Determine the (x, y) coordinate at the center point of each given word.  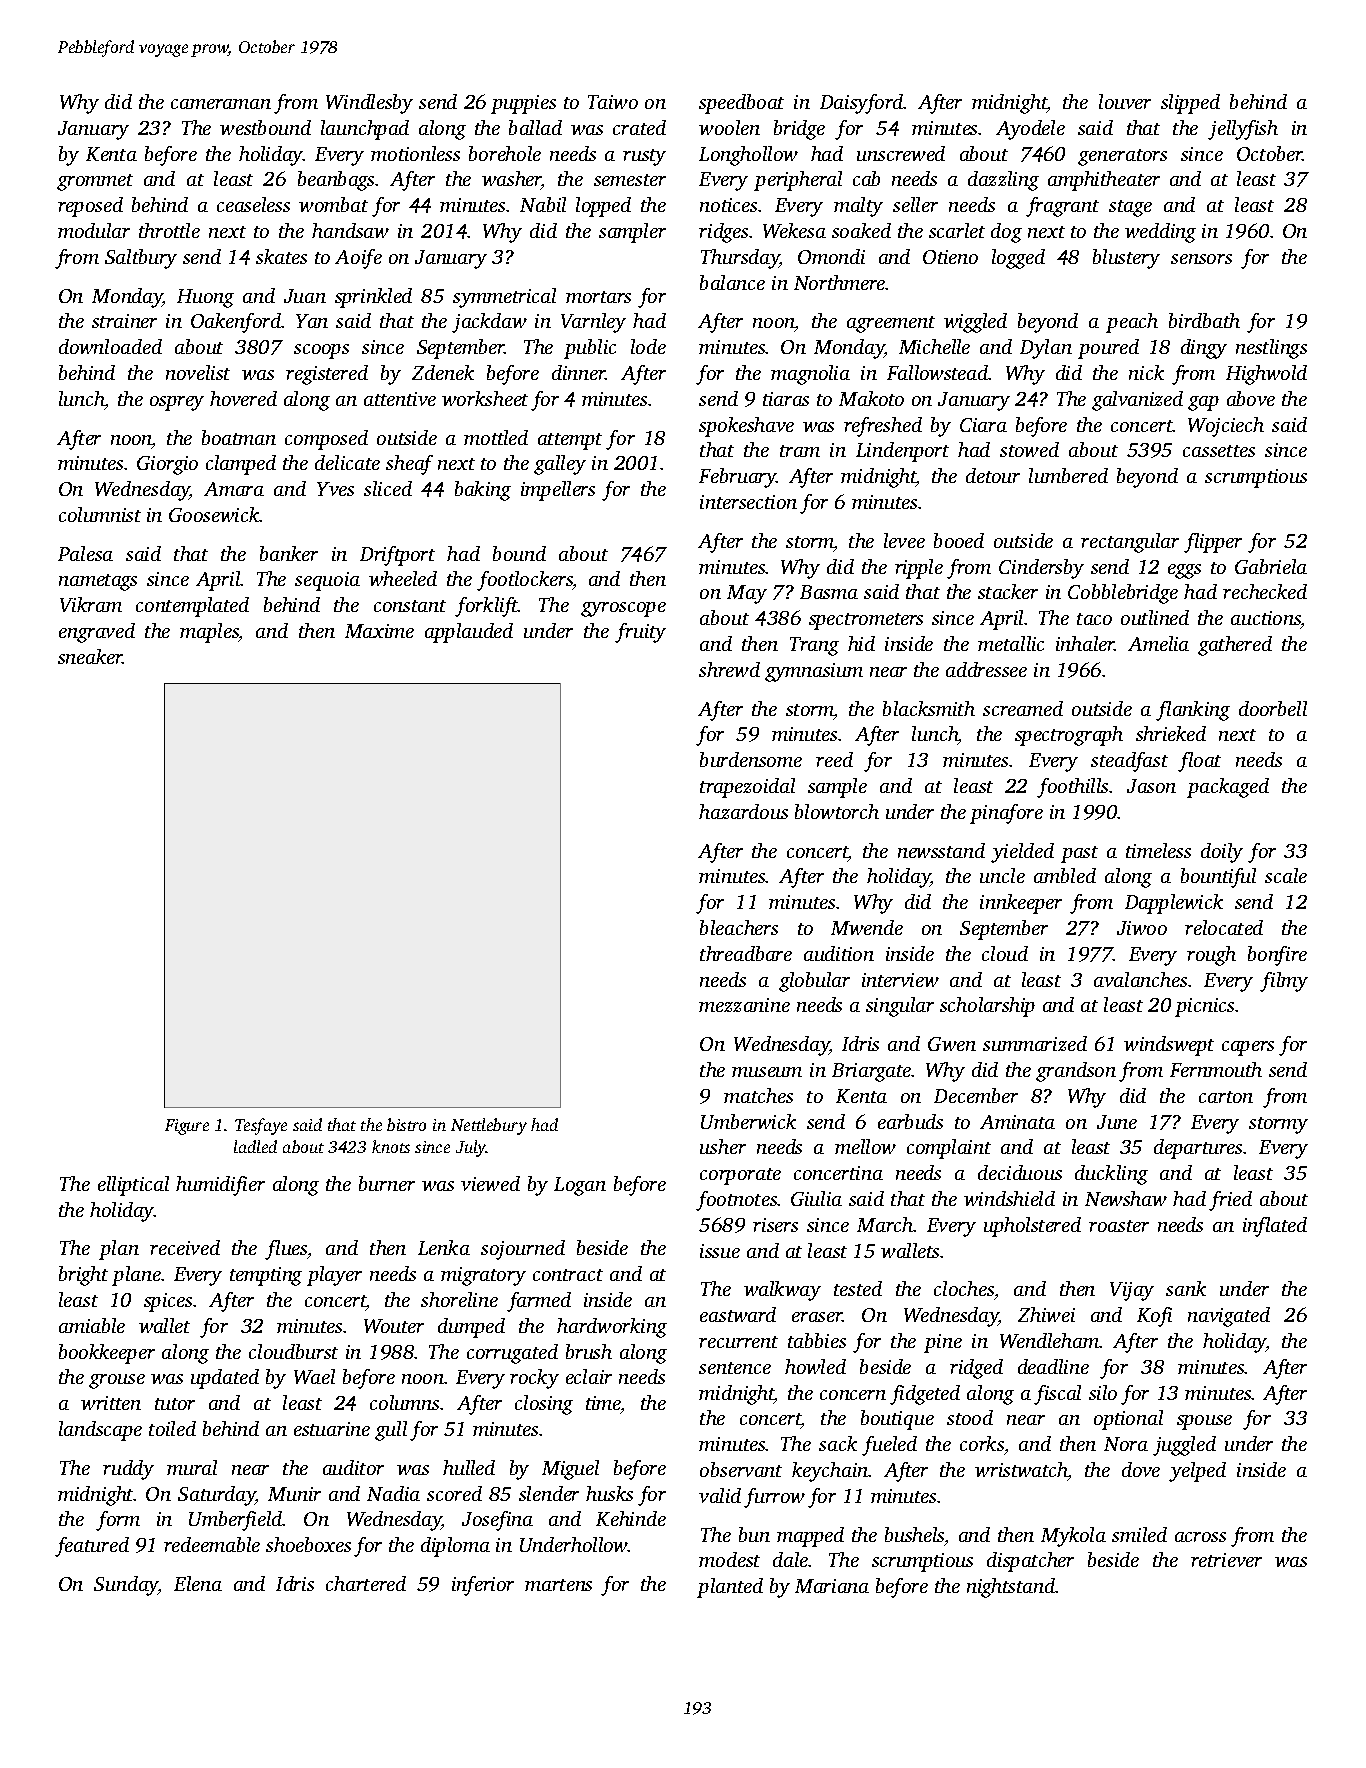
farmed (539, 1302)
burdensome (751, 759)
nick (1146, 372)
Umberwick (748, 1121)
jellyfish (1243, 130)
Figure (187, 1127)
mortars (598, 297)
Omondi (831, 256)
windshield (1009, 1198)
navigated (1229, 1317)
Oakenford (236, 323)
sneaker (90, 656)
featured (92, 1547)
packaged (1228, 788)
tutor (175, 1404)
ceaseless (253, 204)
